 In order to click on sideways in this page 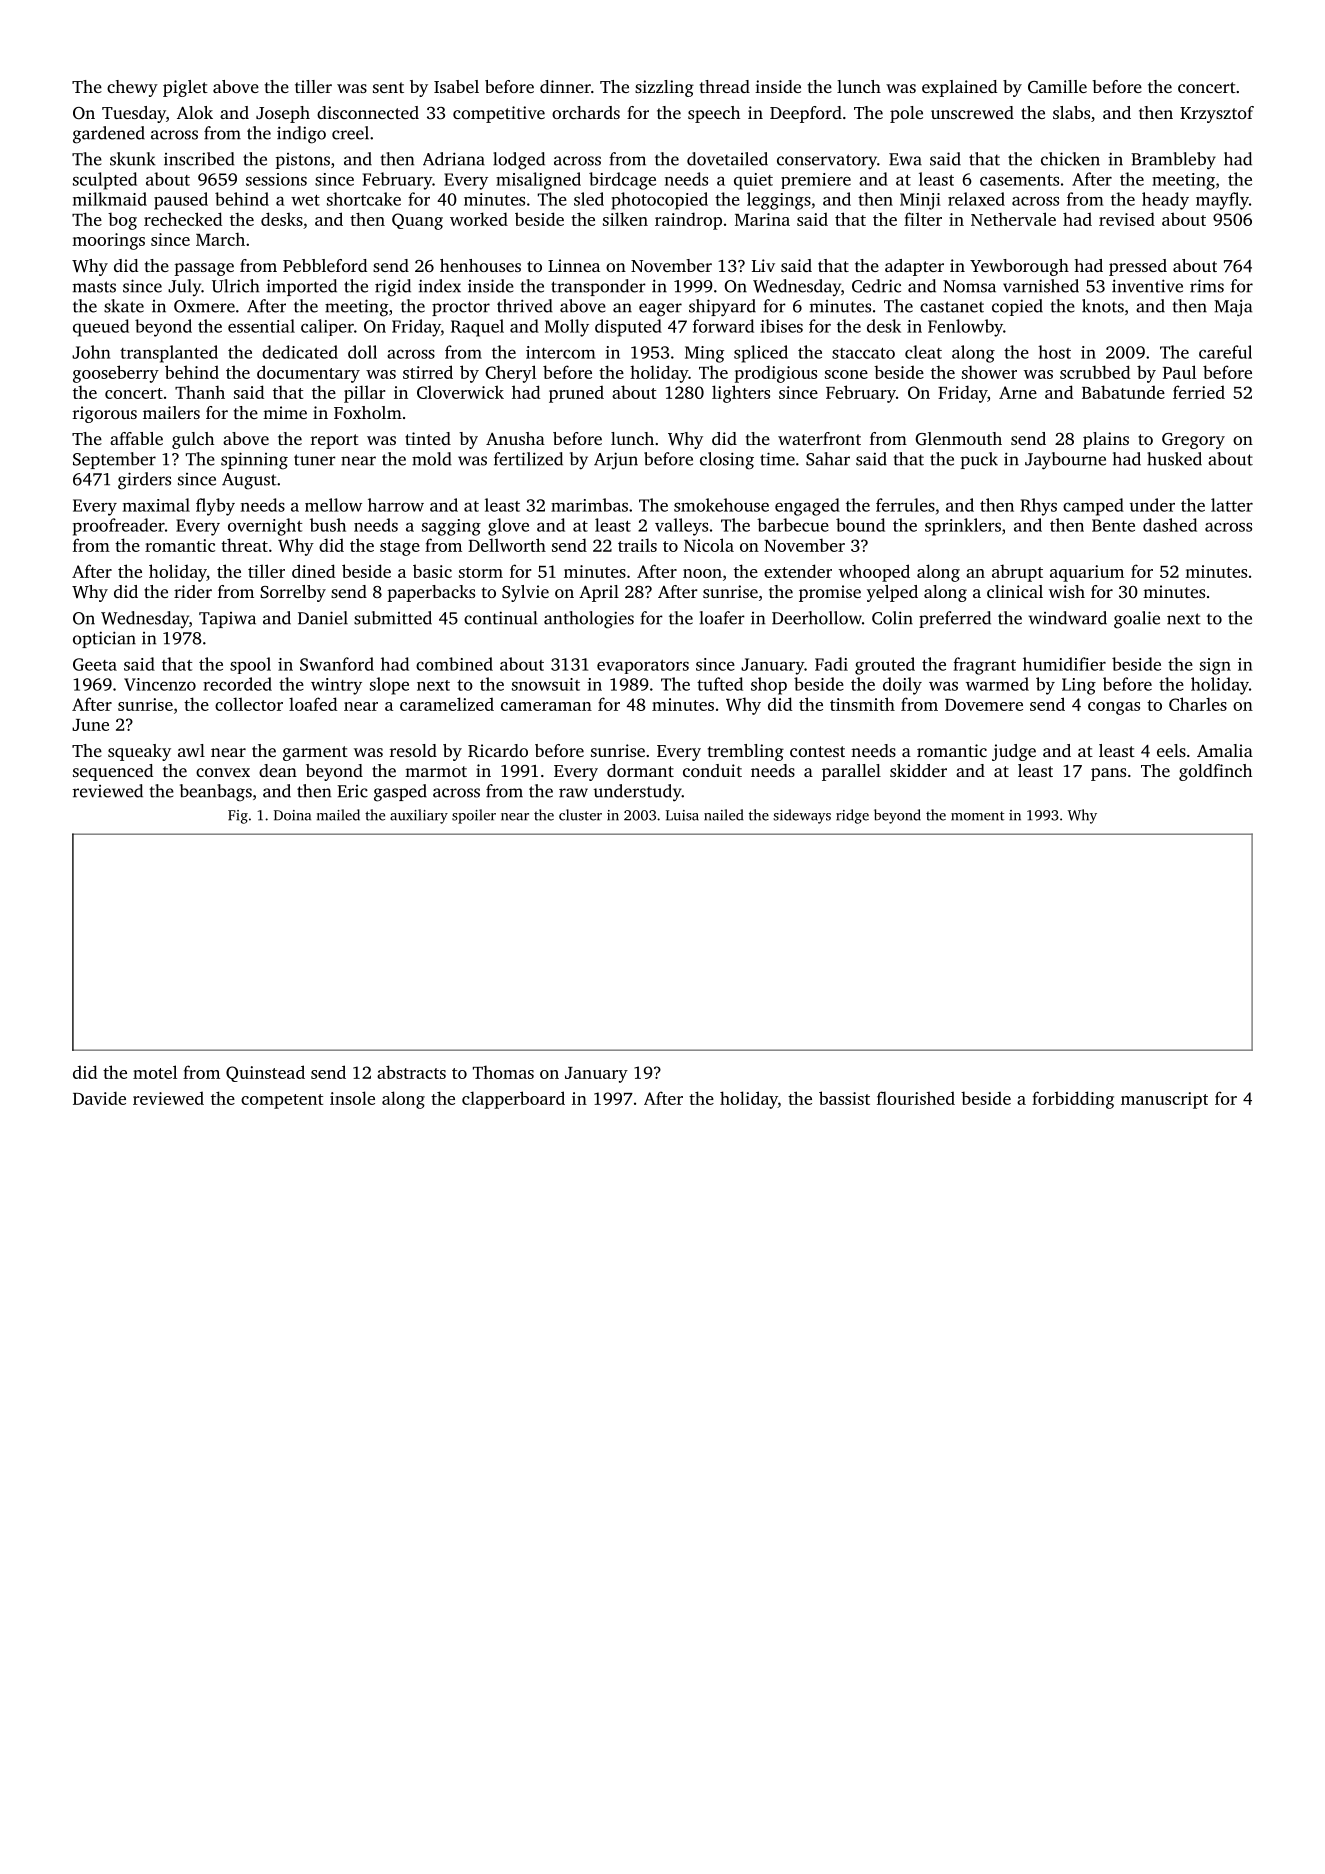, I will do `click(802, 816)`.
